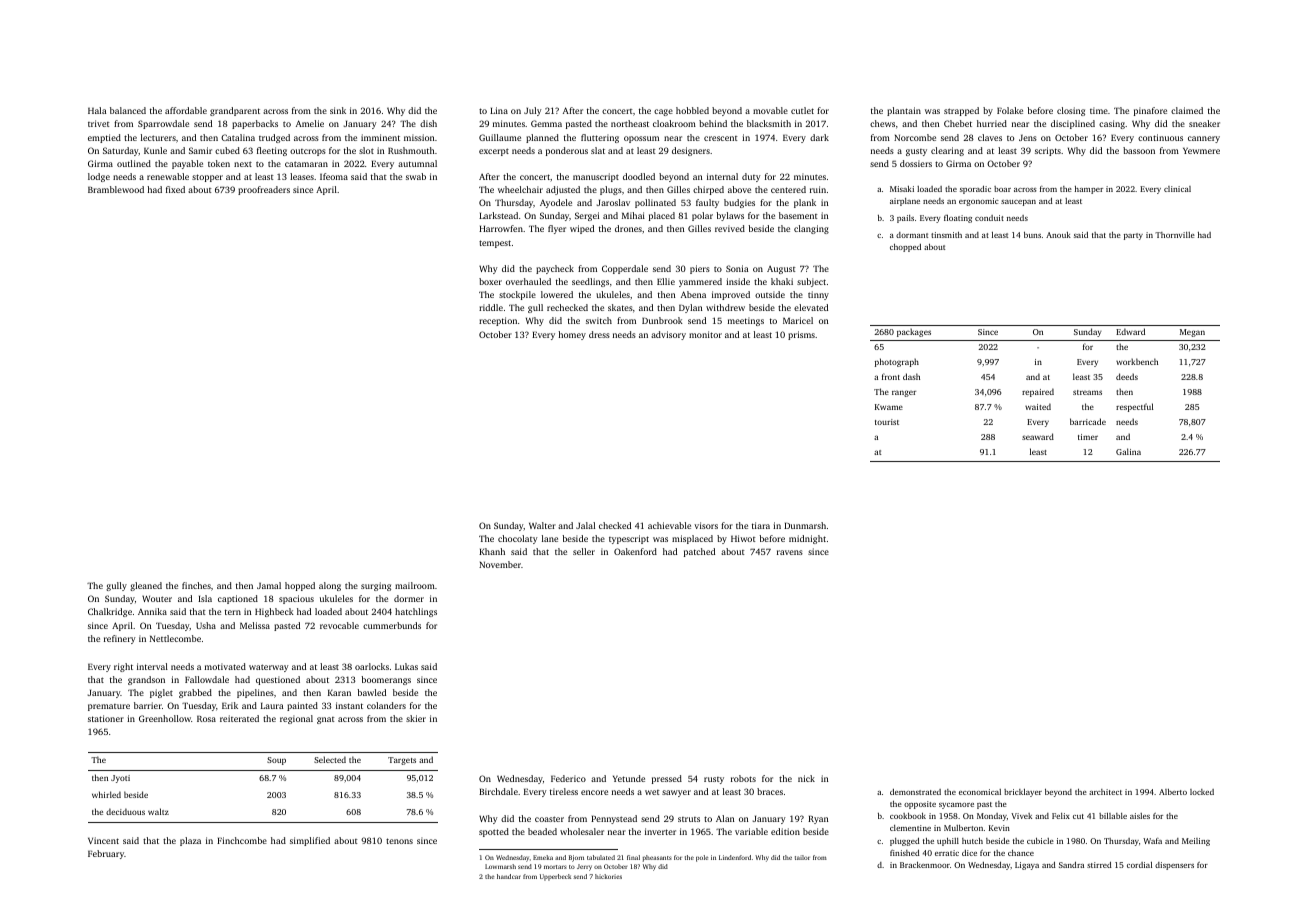 This document has width=1308, height=924. Describe the element at coordinates (691, 151) in the document. I see `designers` at that location.
